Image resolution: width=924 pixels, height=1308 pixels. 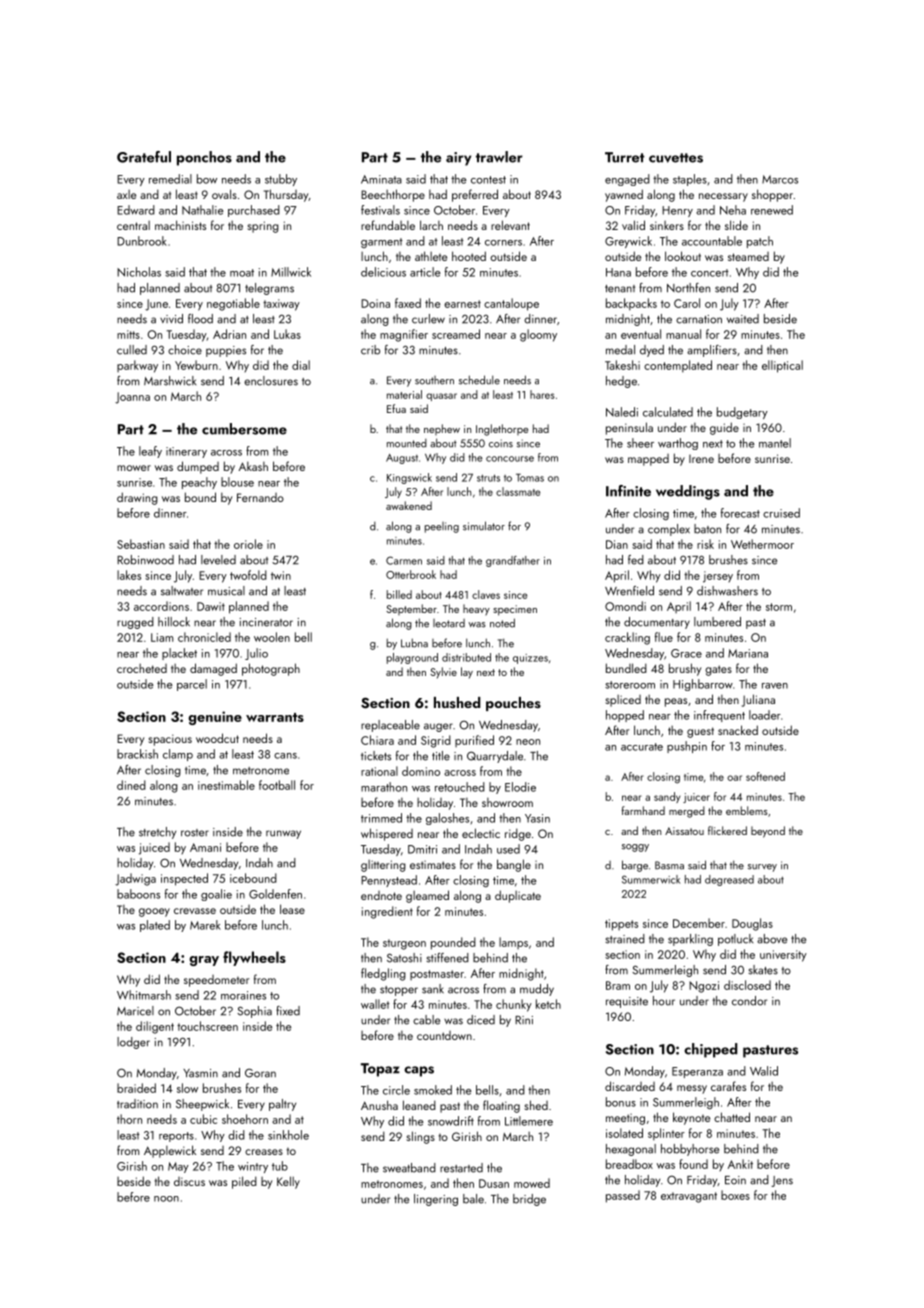 What do you see at coordinates (404, 944) in the page?
I see `sturgeon` at bounding box center [404, 944].
